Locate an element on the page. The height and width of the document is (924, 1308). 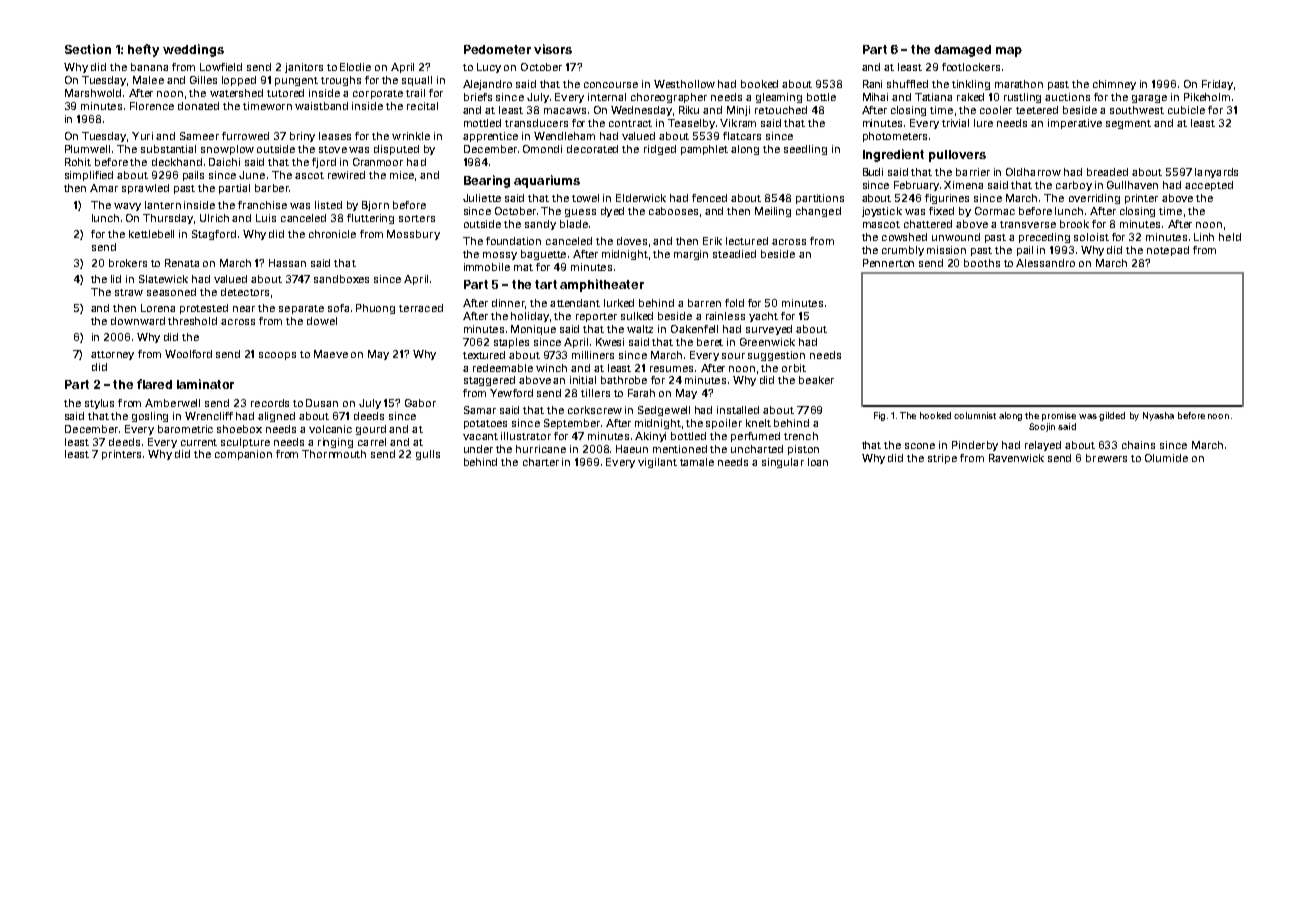
weddings is located at coordinates (193, 50).
